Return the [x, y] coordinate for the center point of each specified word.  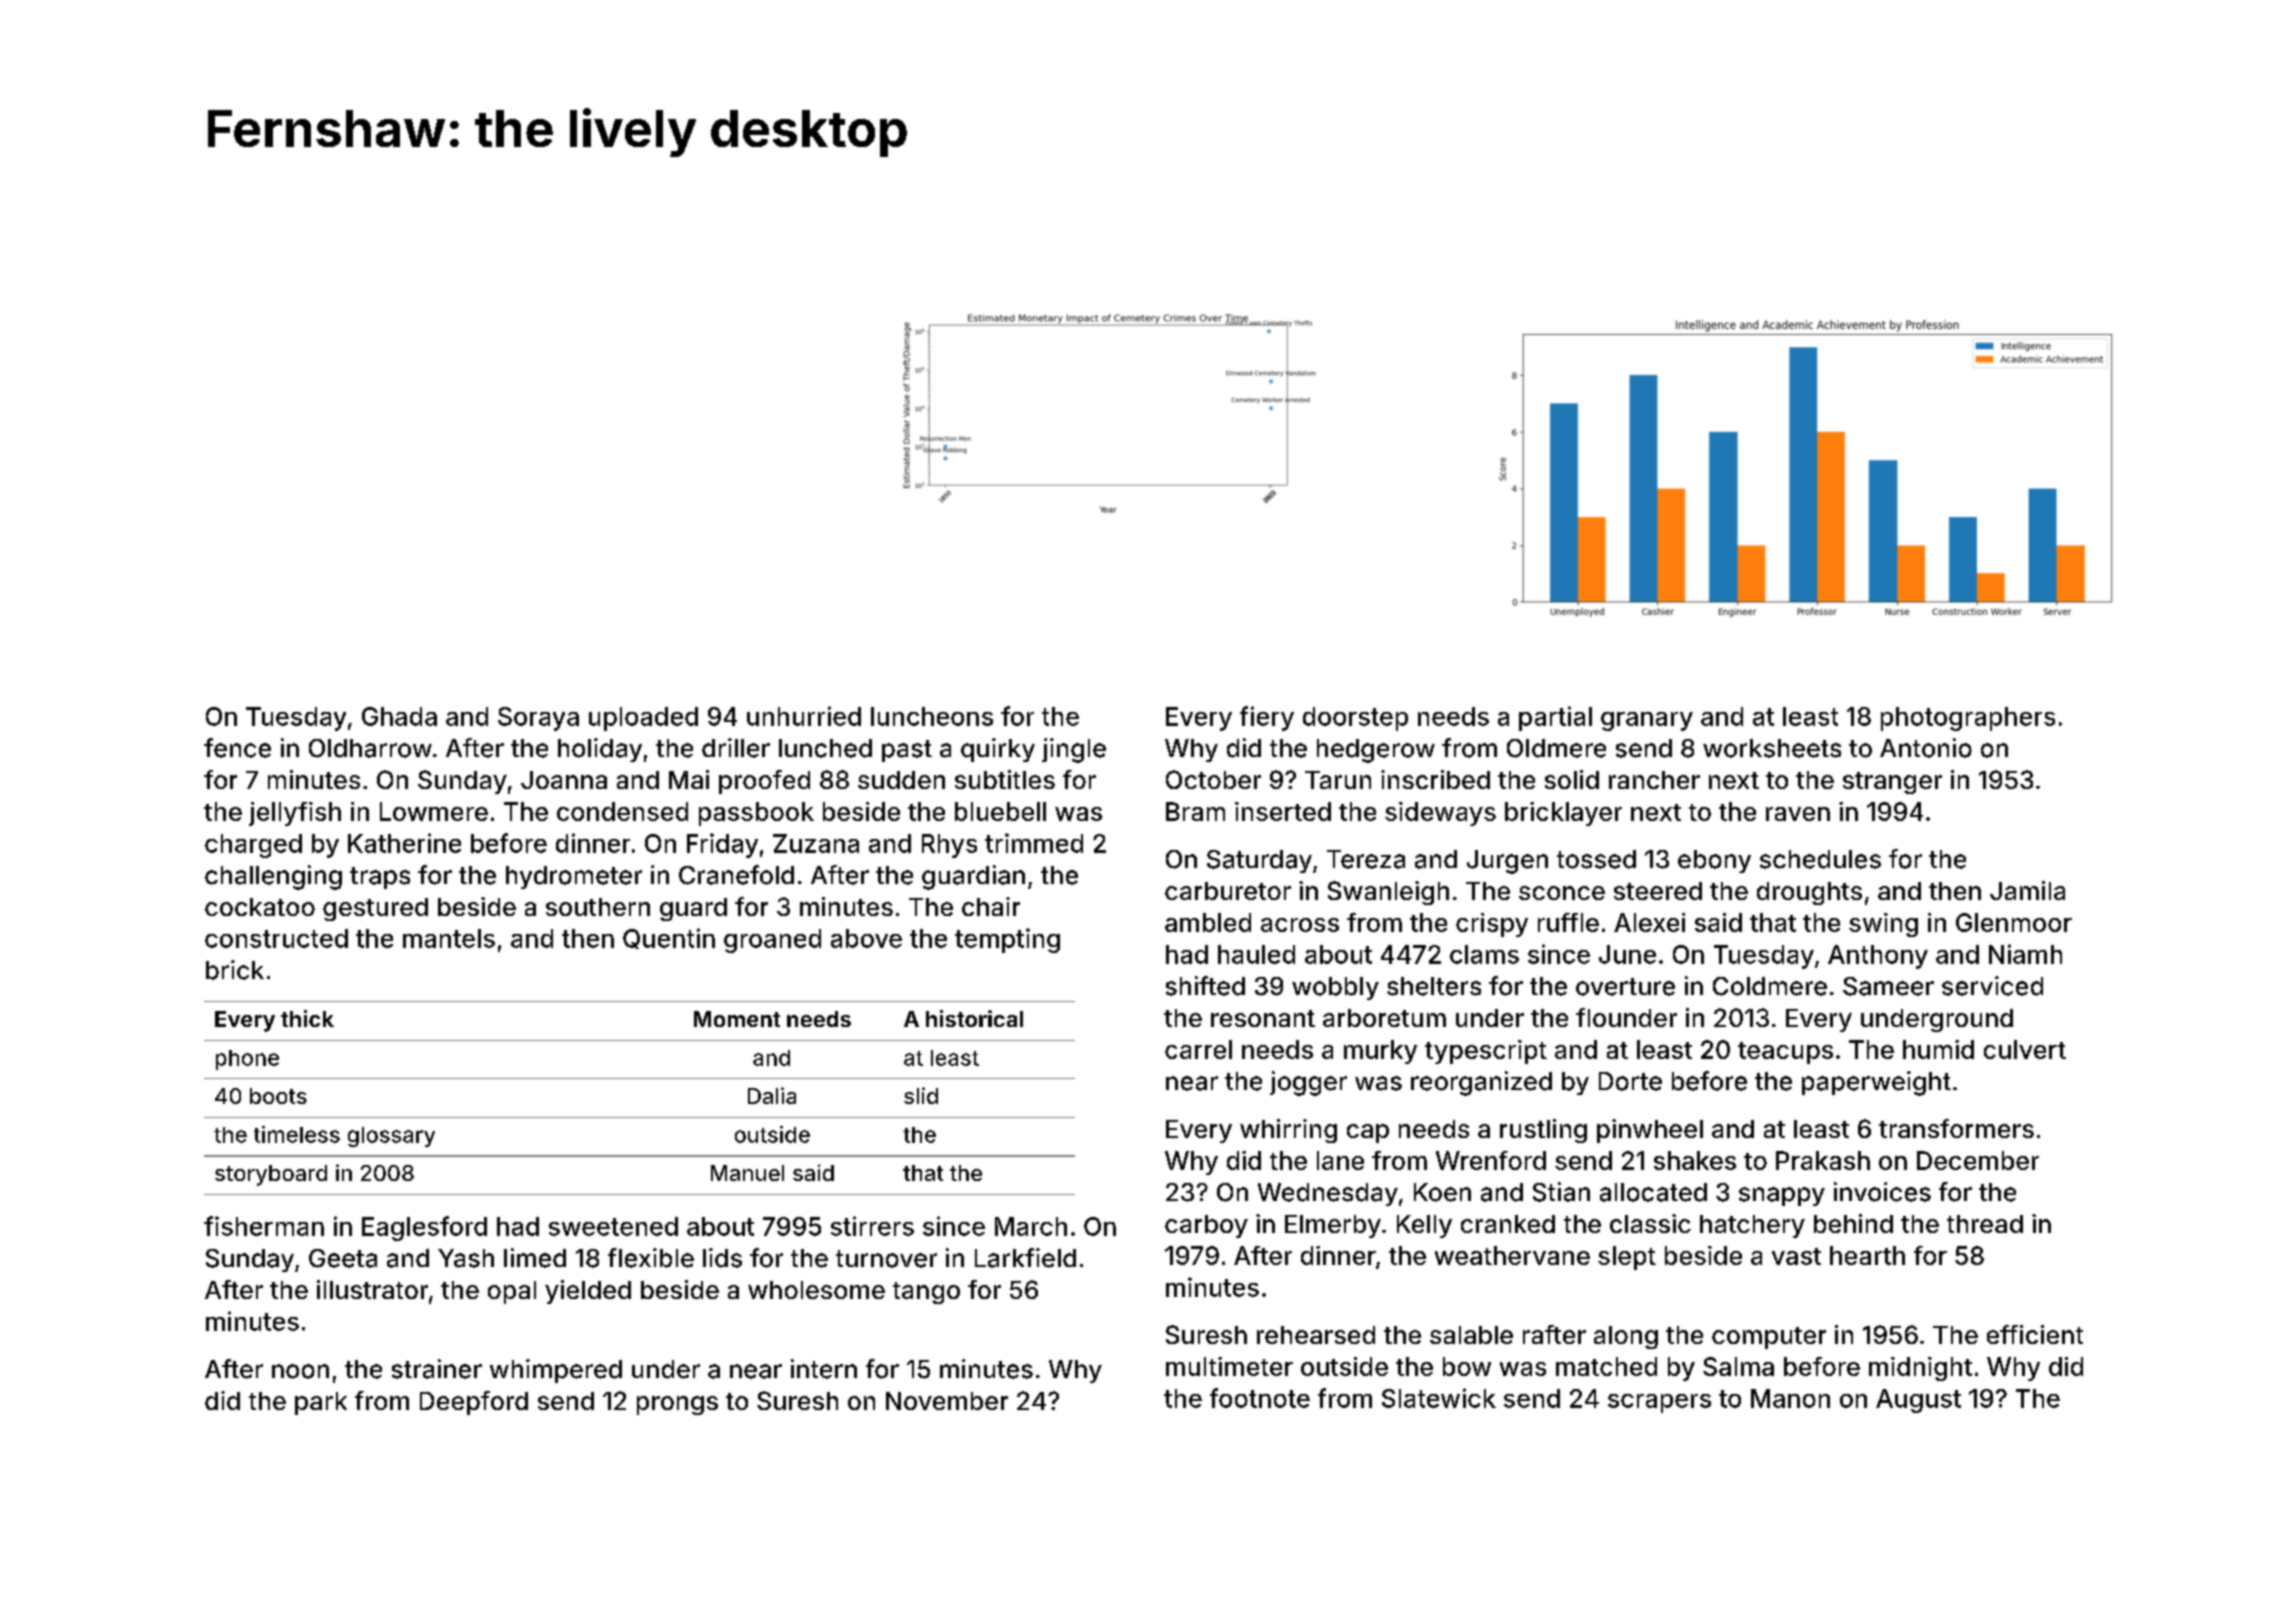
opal [512, 1292]
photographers [1968, 719]
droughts [1809, 893]
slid [921, 1095]
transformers [1956, 1128]
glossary [391, 1137]
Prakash [1823, 1160]
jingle [1074, 750]
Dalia [772, 1095]
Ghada [399, 716]
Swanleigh [1388, 893]
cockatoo [260, 907]
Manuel [747, 1173]
